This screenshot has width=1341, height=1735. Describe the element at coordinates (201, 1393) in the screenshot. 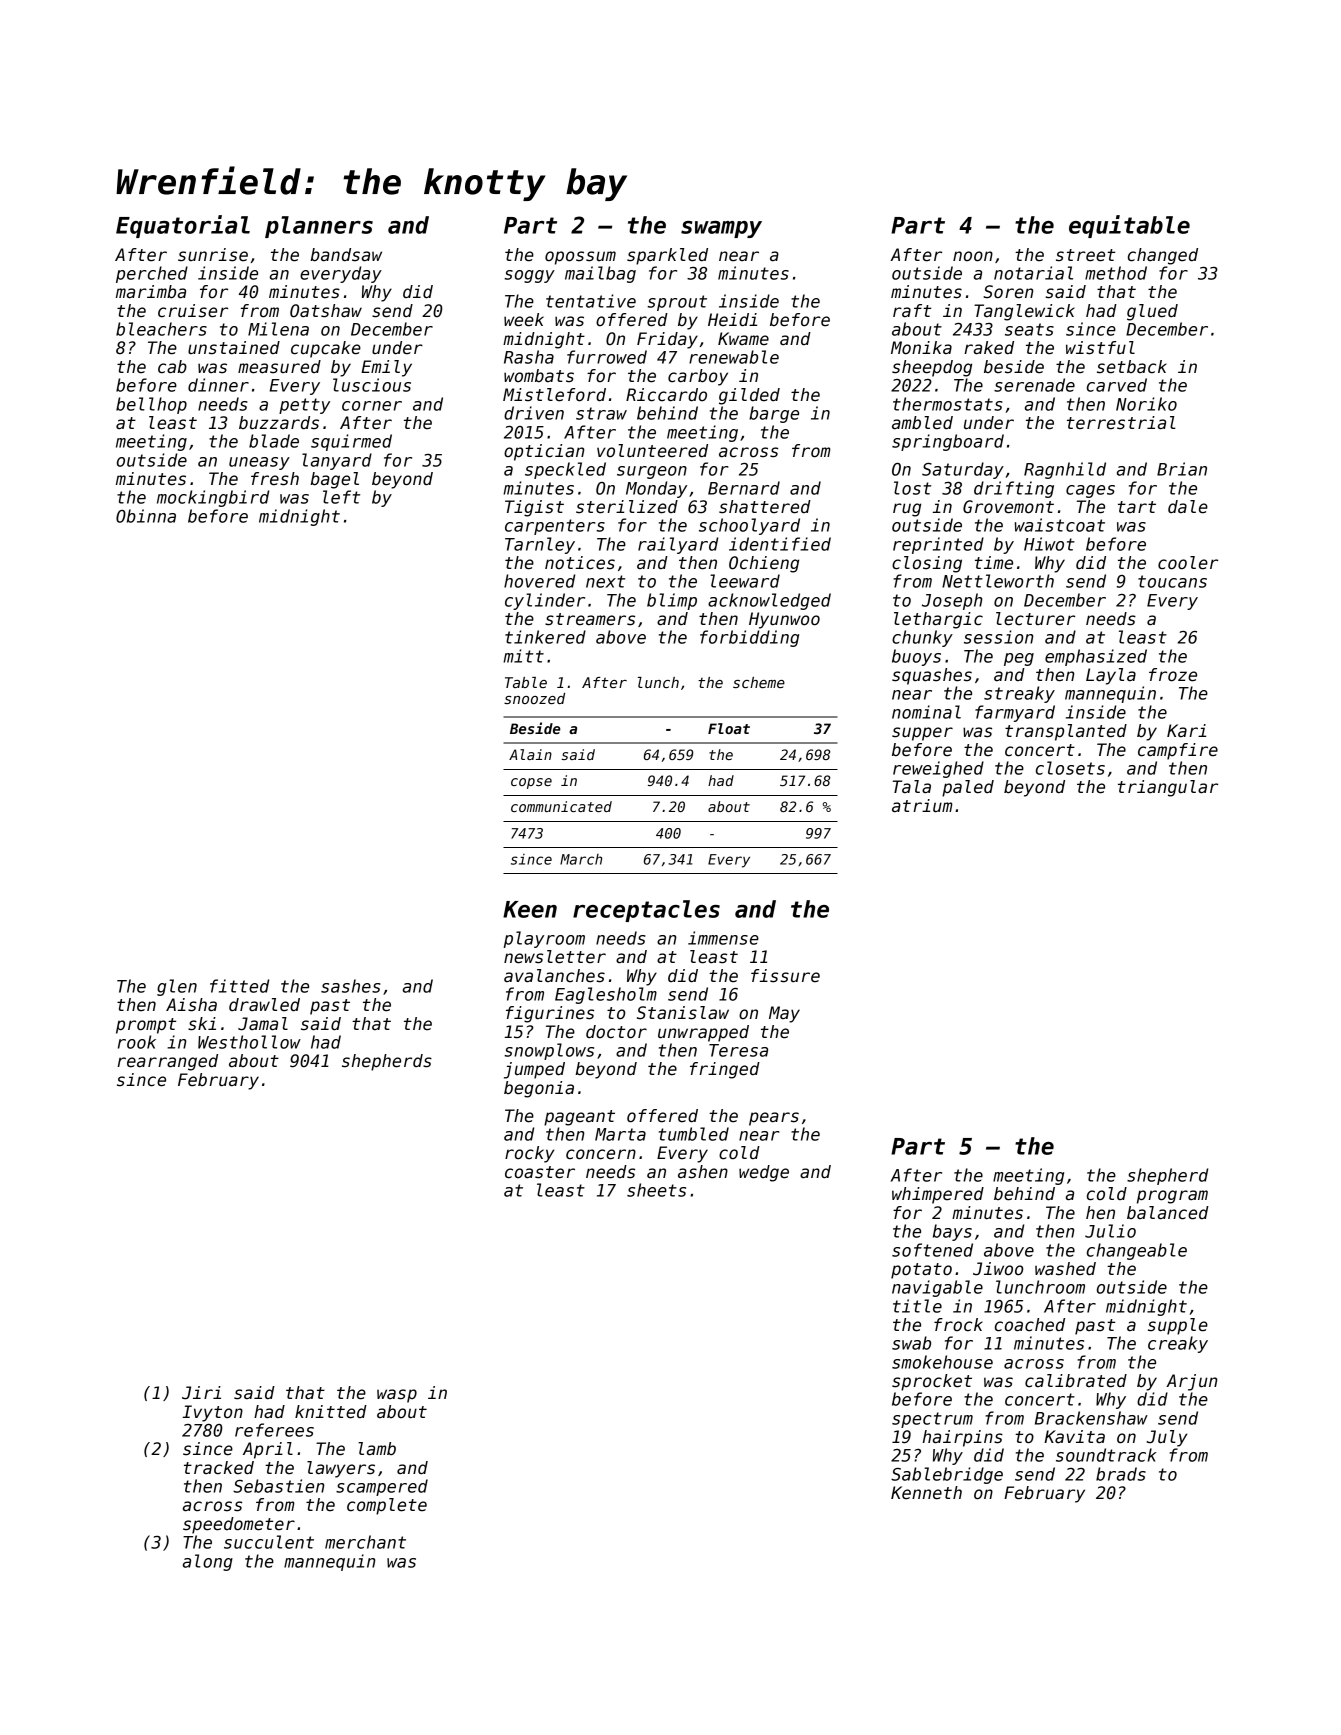

I see `Jiri` at that location.
